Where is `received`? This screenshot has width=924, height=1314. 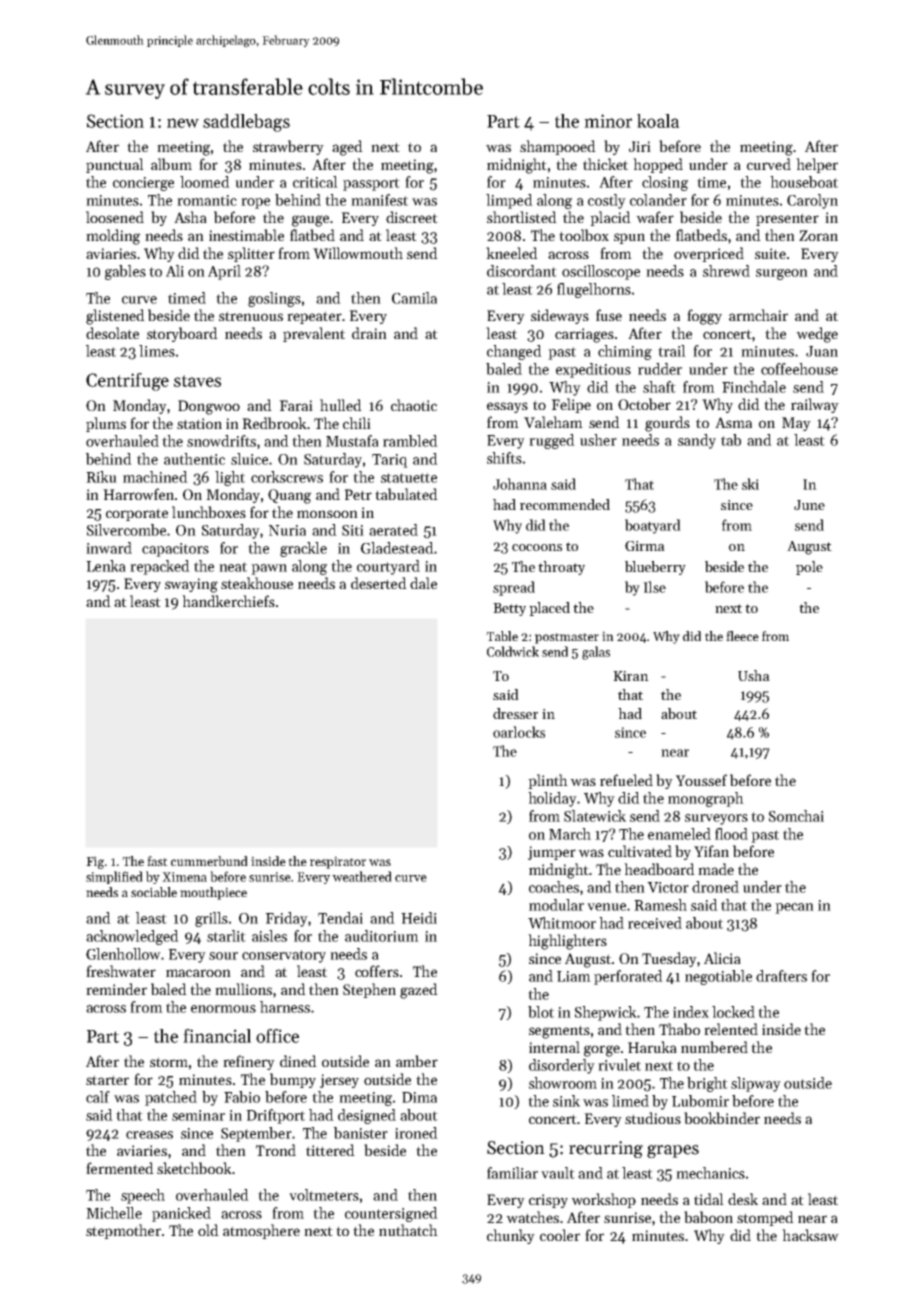
received is located at coordinates (655, 923).
